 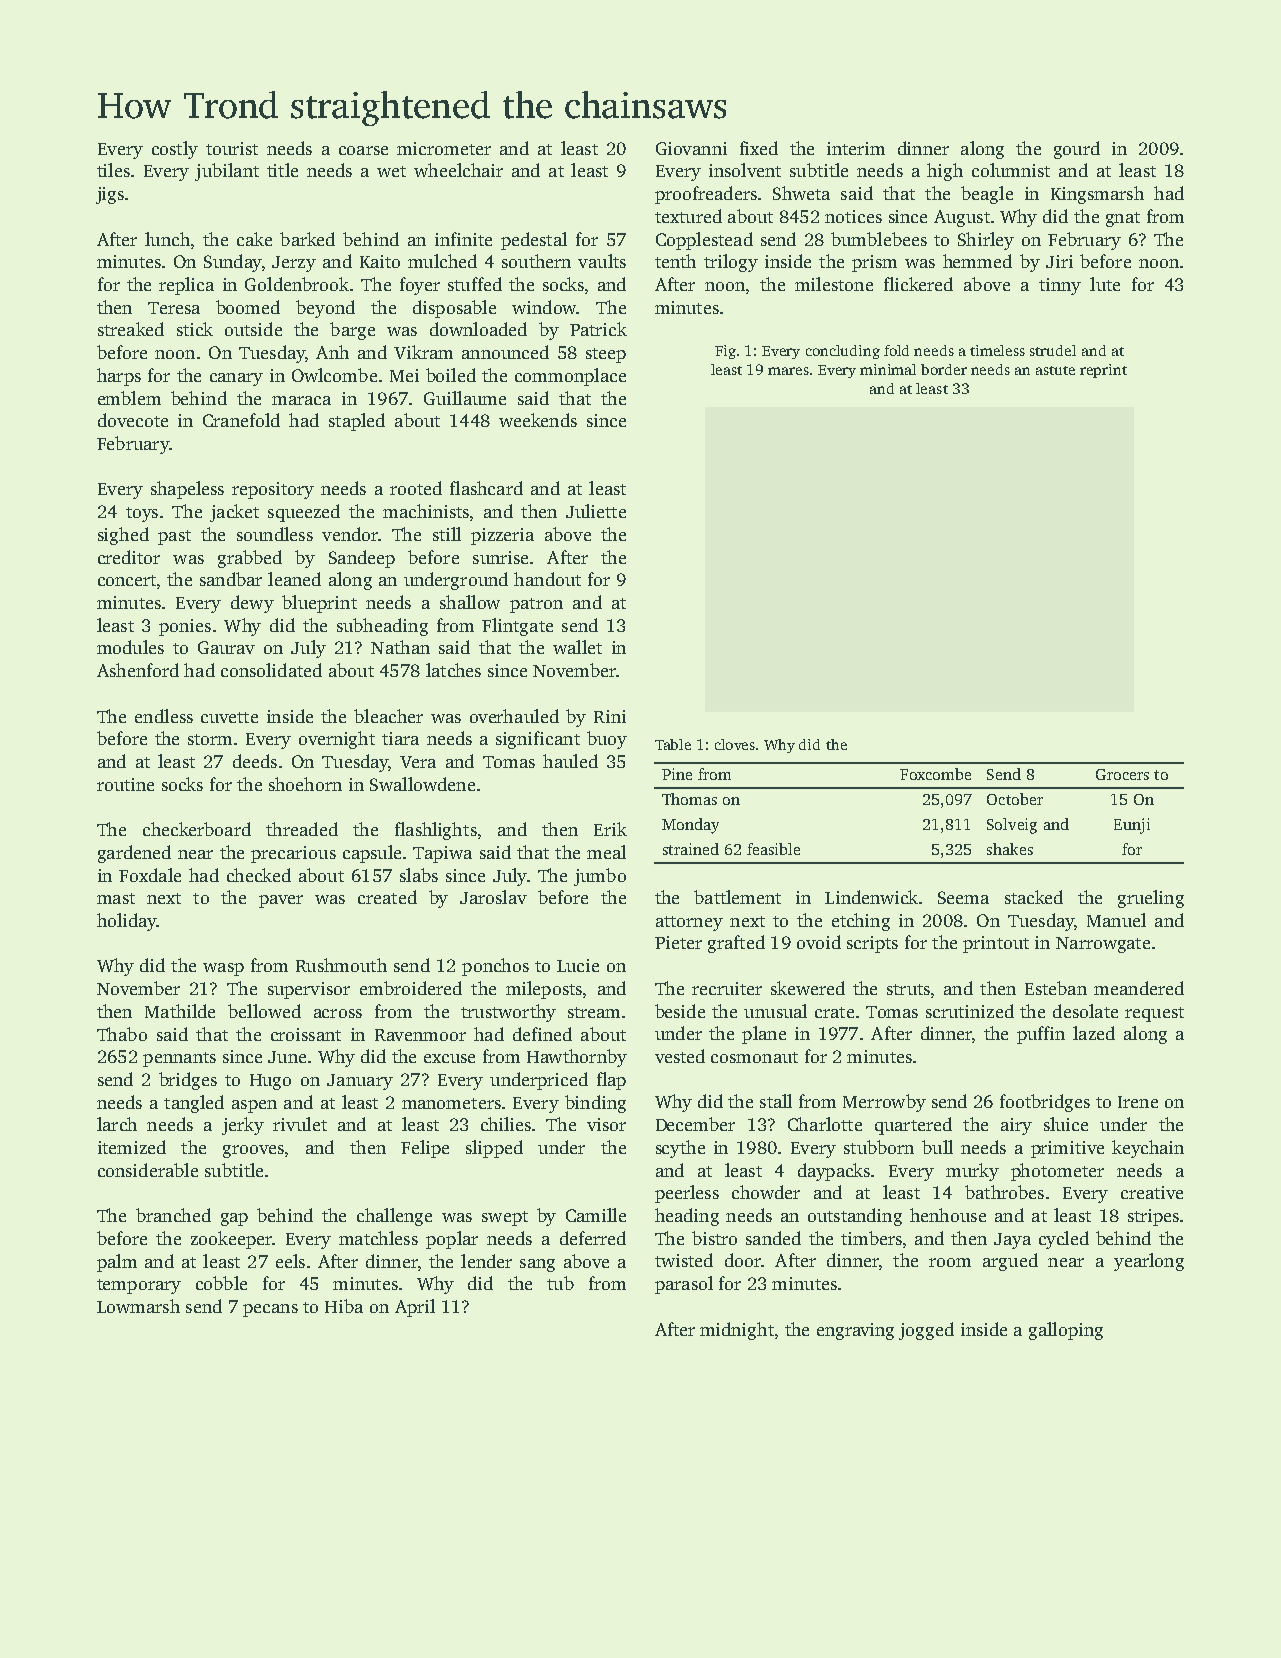 I want to click on storm, so click(x=210, y=739).
